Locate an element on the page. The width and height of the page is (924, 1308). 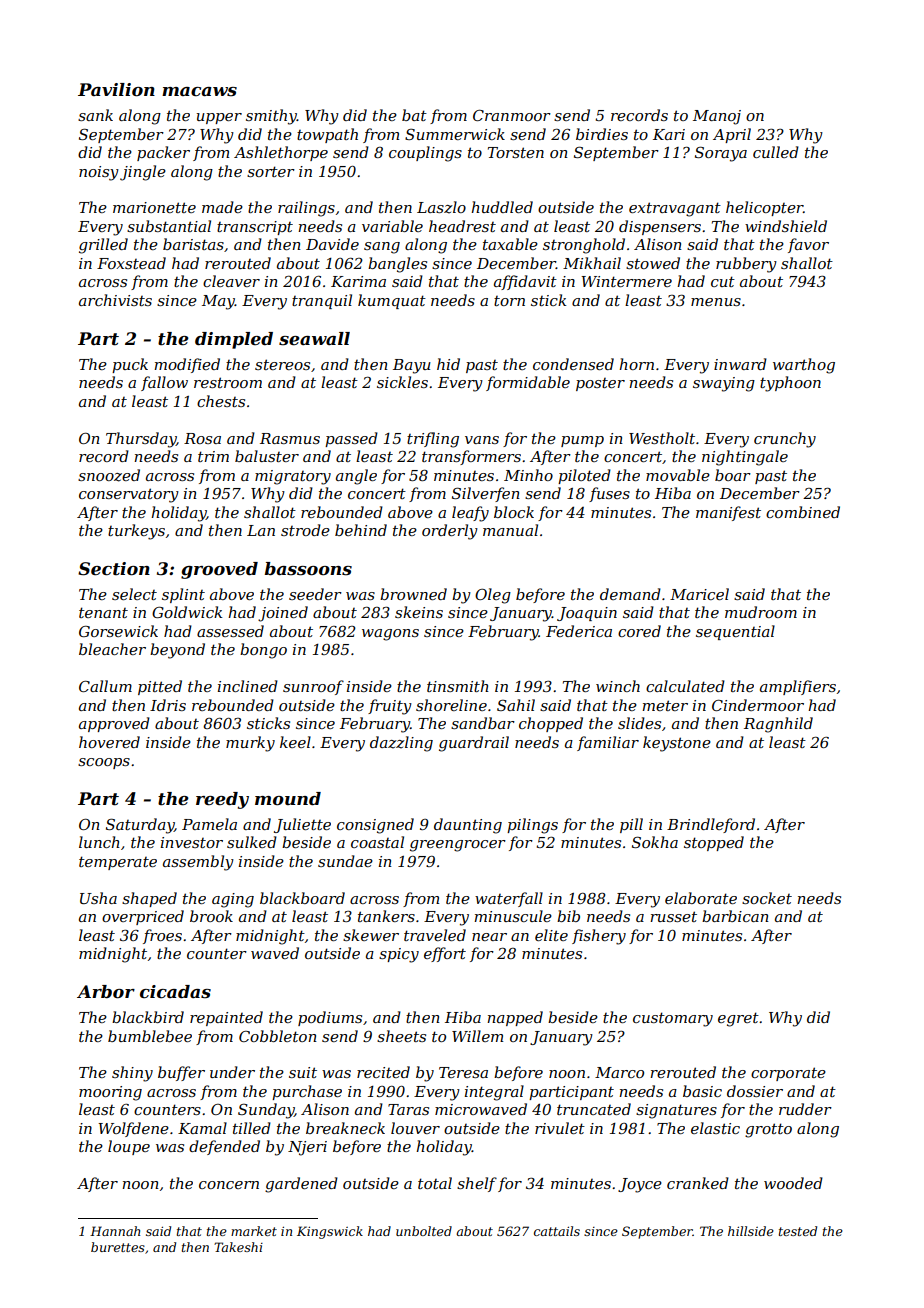
Rasmus is located at coordinates (290, 438).
